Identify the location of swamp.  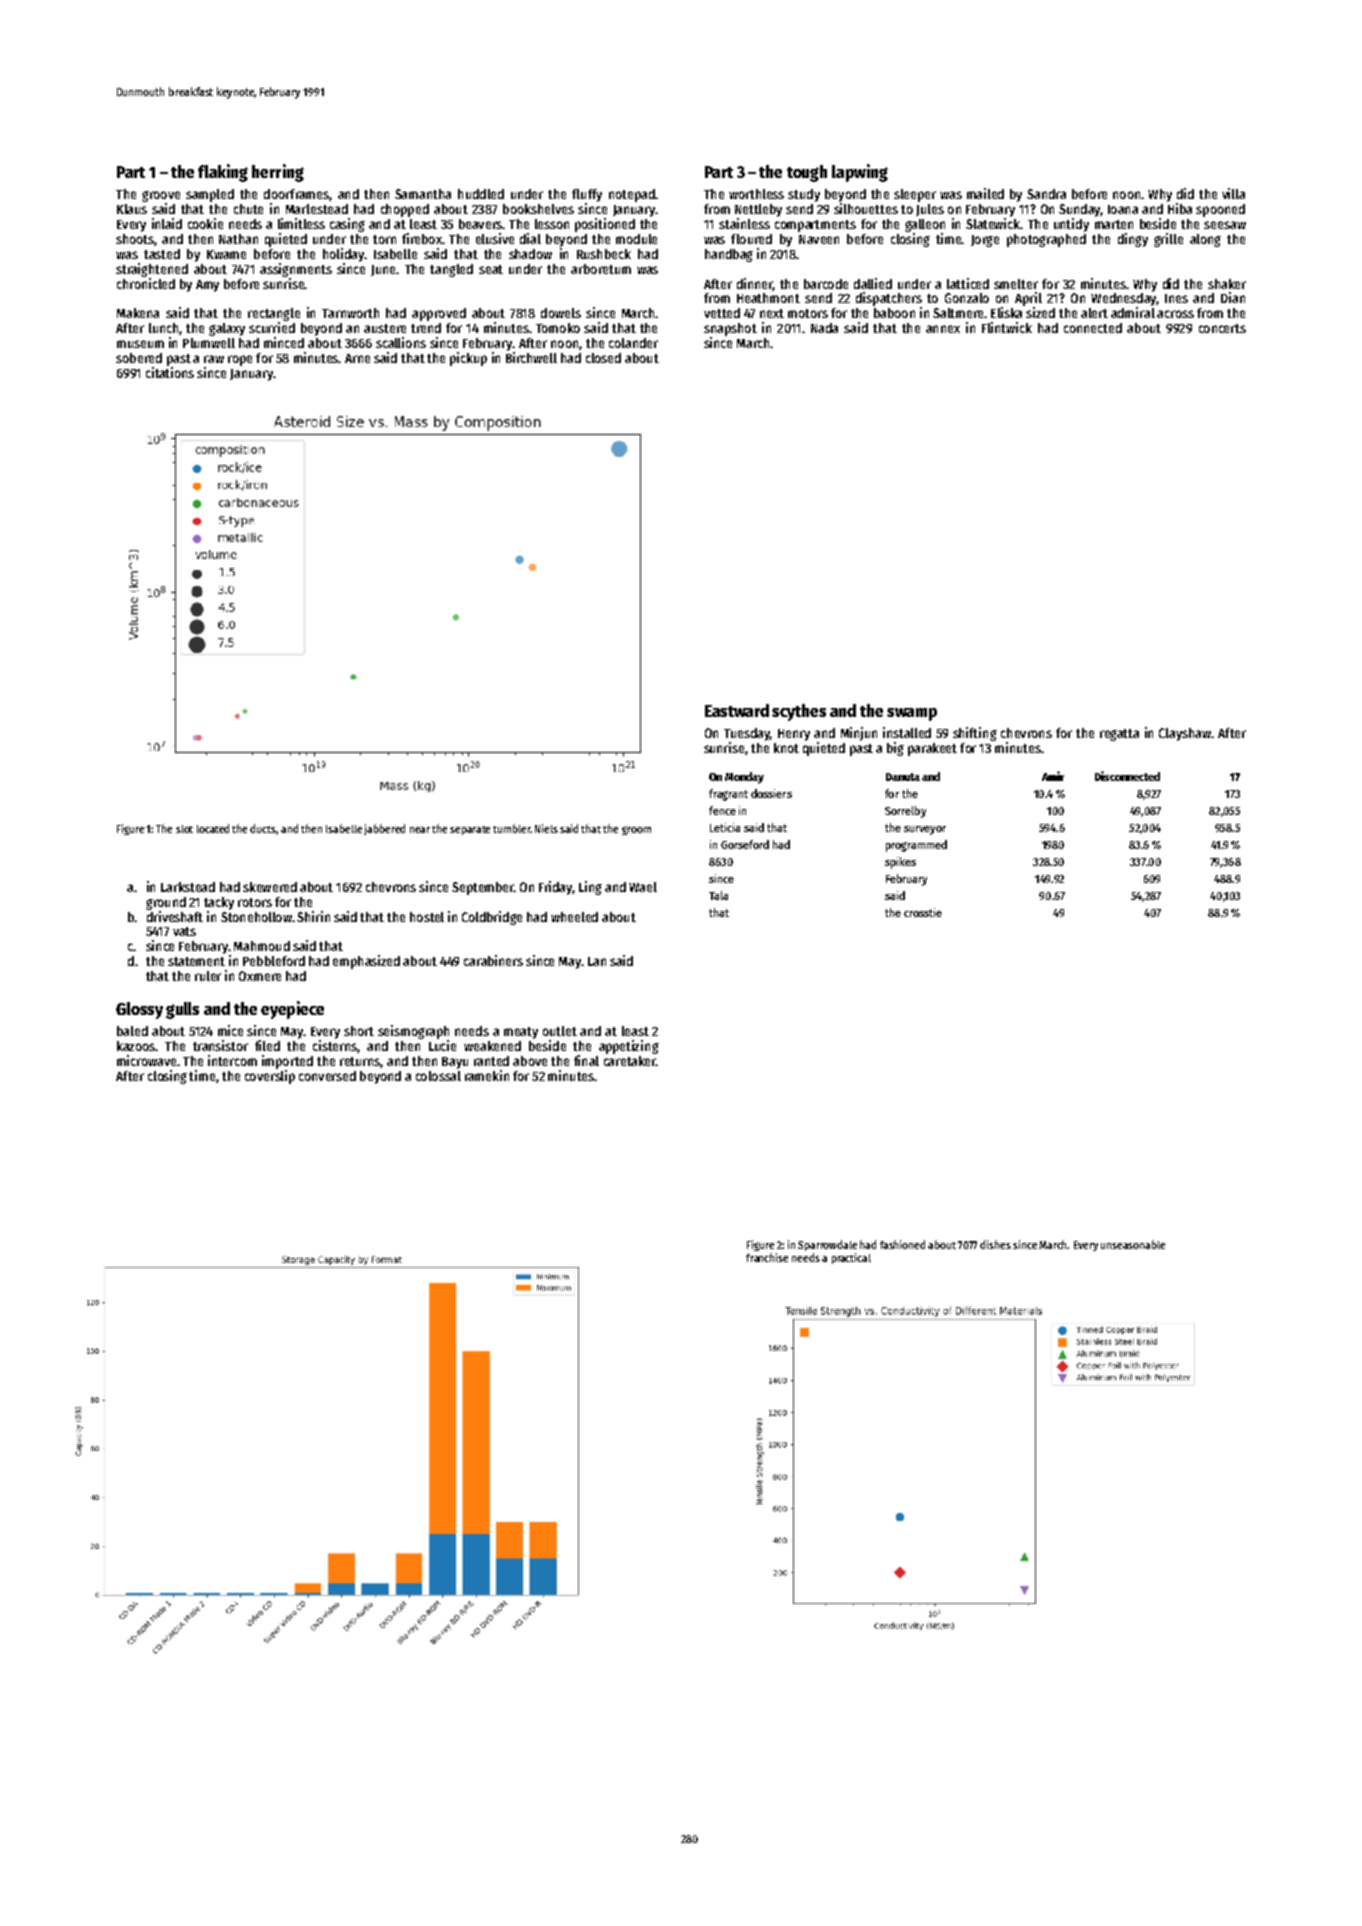
(912, 714).
